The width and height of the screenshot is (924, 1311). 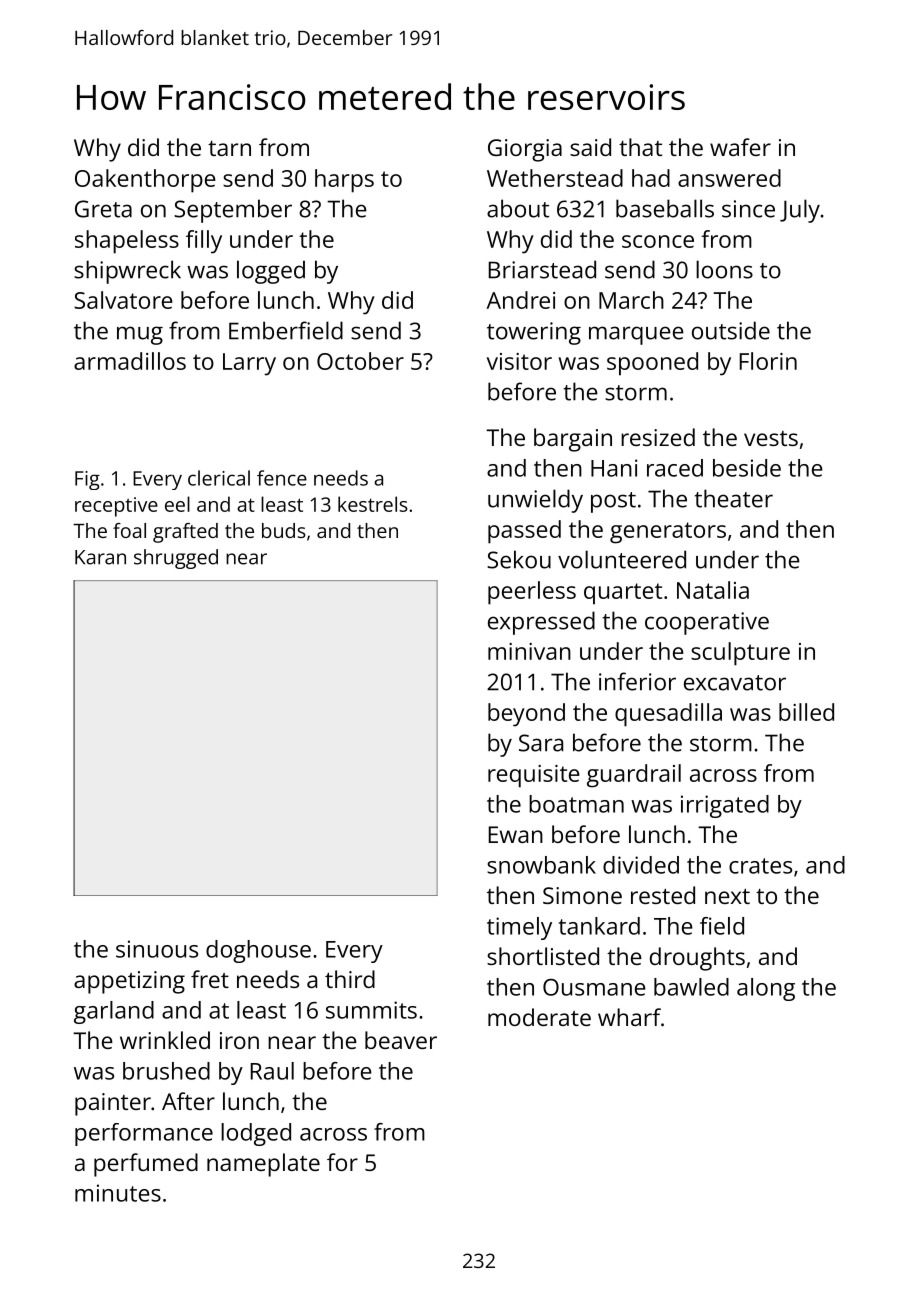 What do you see at coordinates (249, 364) in the screenshot?
I see `Larry` at bounding box center [249, 364].
